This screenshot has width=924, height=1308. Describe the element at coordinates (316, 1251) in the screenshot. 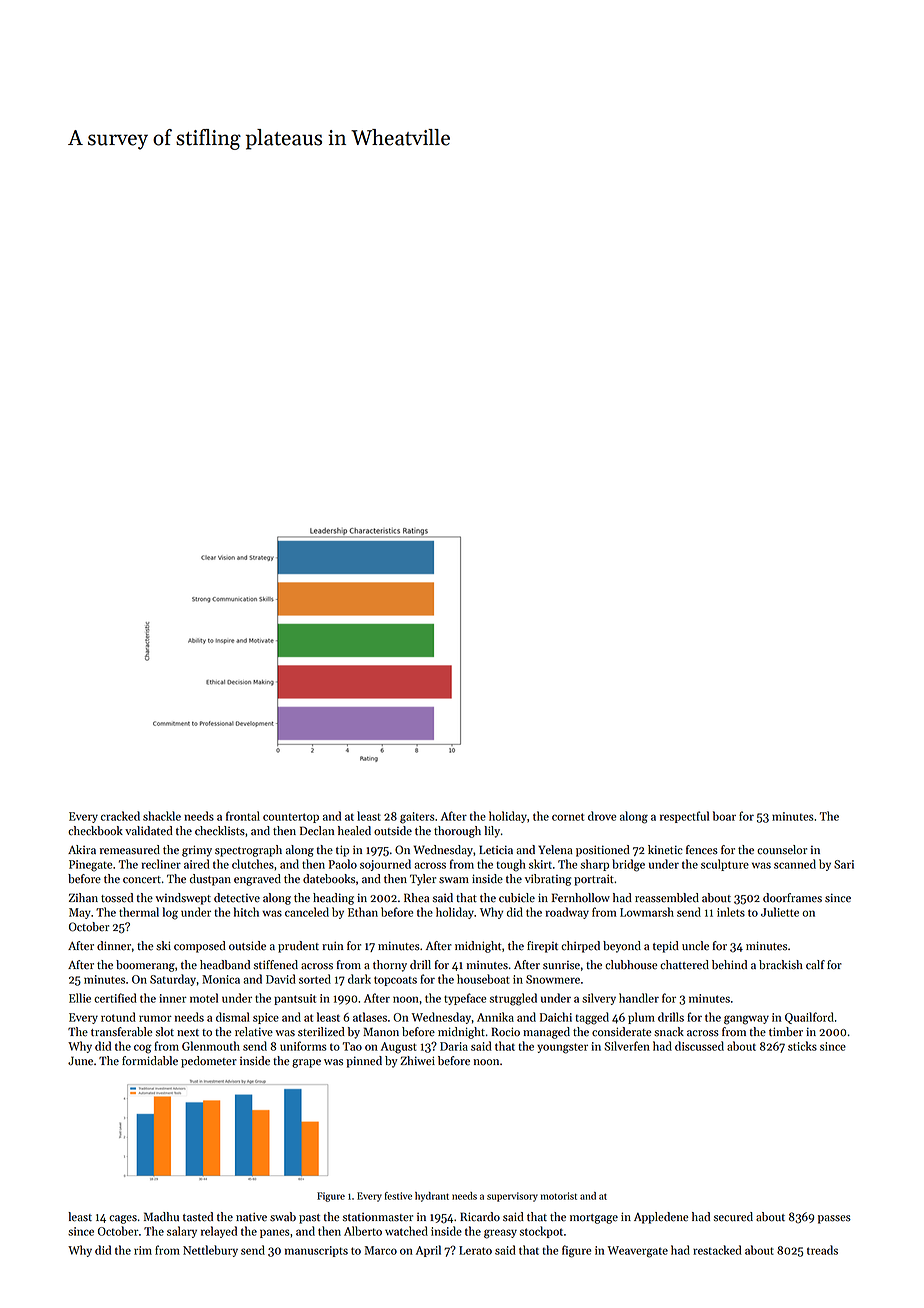

I see `manuscripts` at that location.
